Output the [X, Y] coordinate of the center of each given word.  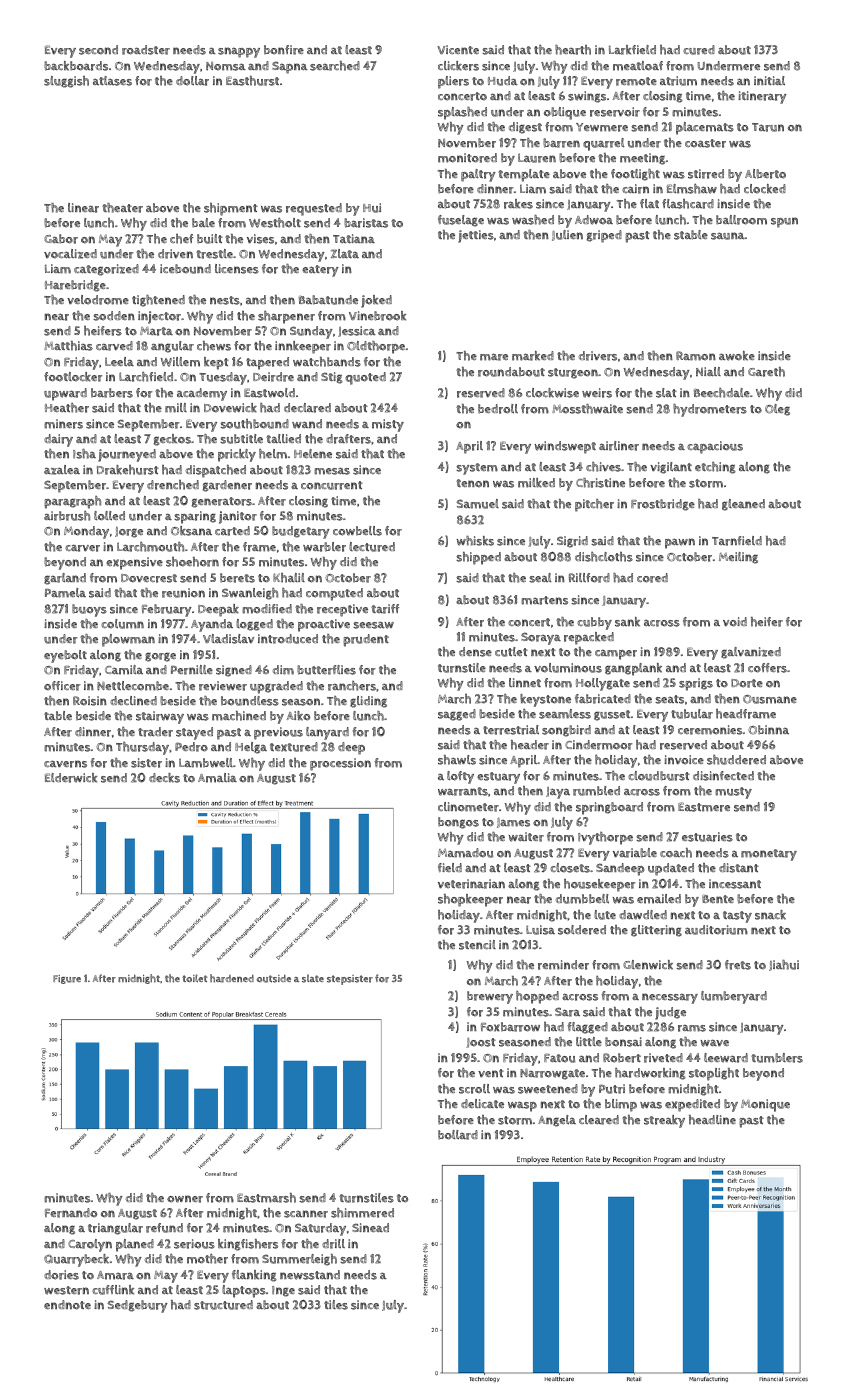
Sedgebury [138, 1306]
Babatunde [328, 300]
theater [122, 208]
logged [254, 625]
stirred [706, 174]
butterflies [326, 670]
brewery [490, 997]
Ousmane [770, 699]
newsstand [310, 1275]
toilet [195, 978]
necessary [670, 998]
